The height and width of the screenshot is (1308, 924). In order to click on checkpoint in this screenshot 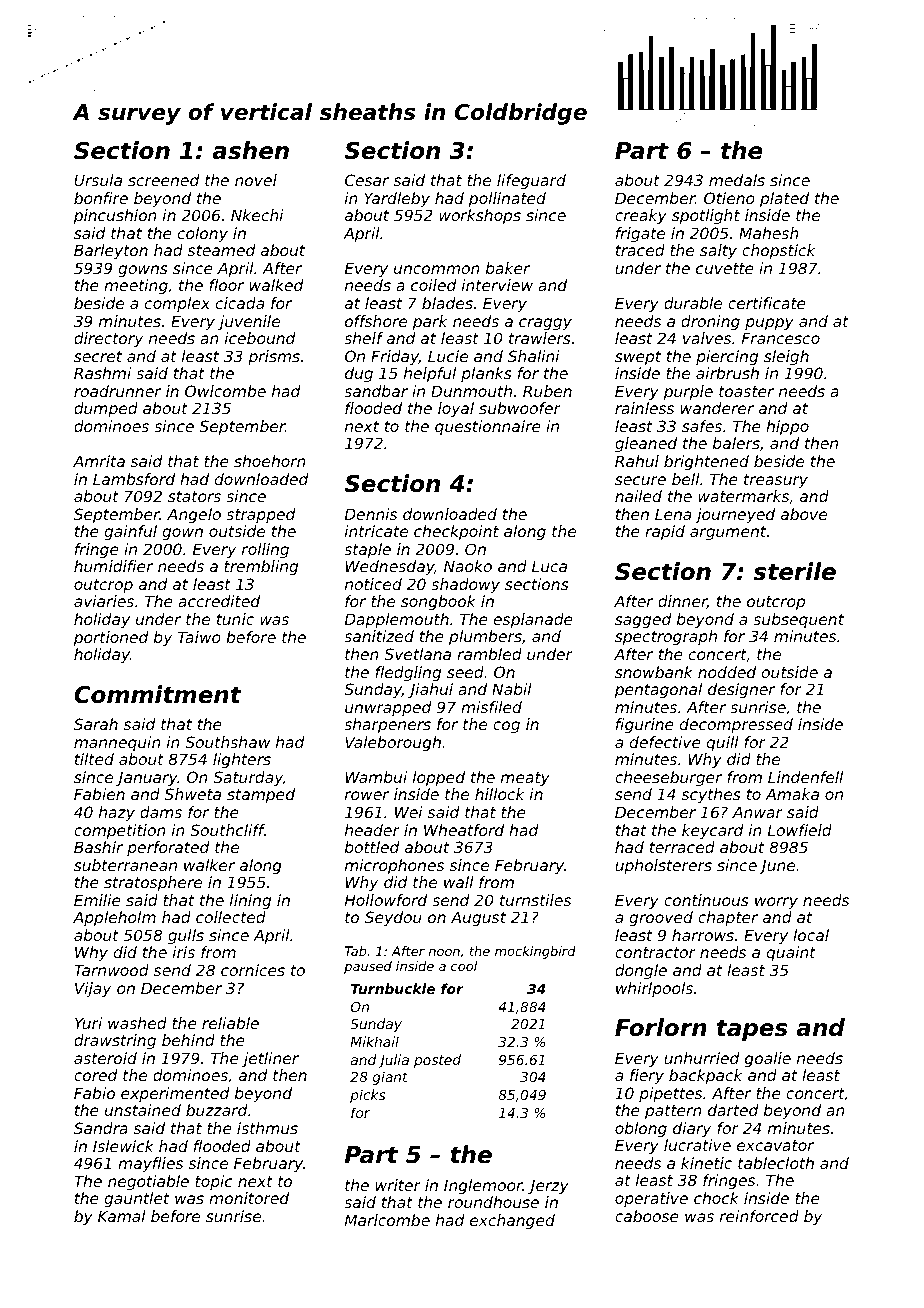, I will do `click(456, 532)`.
